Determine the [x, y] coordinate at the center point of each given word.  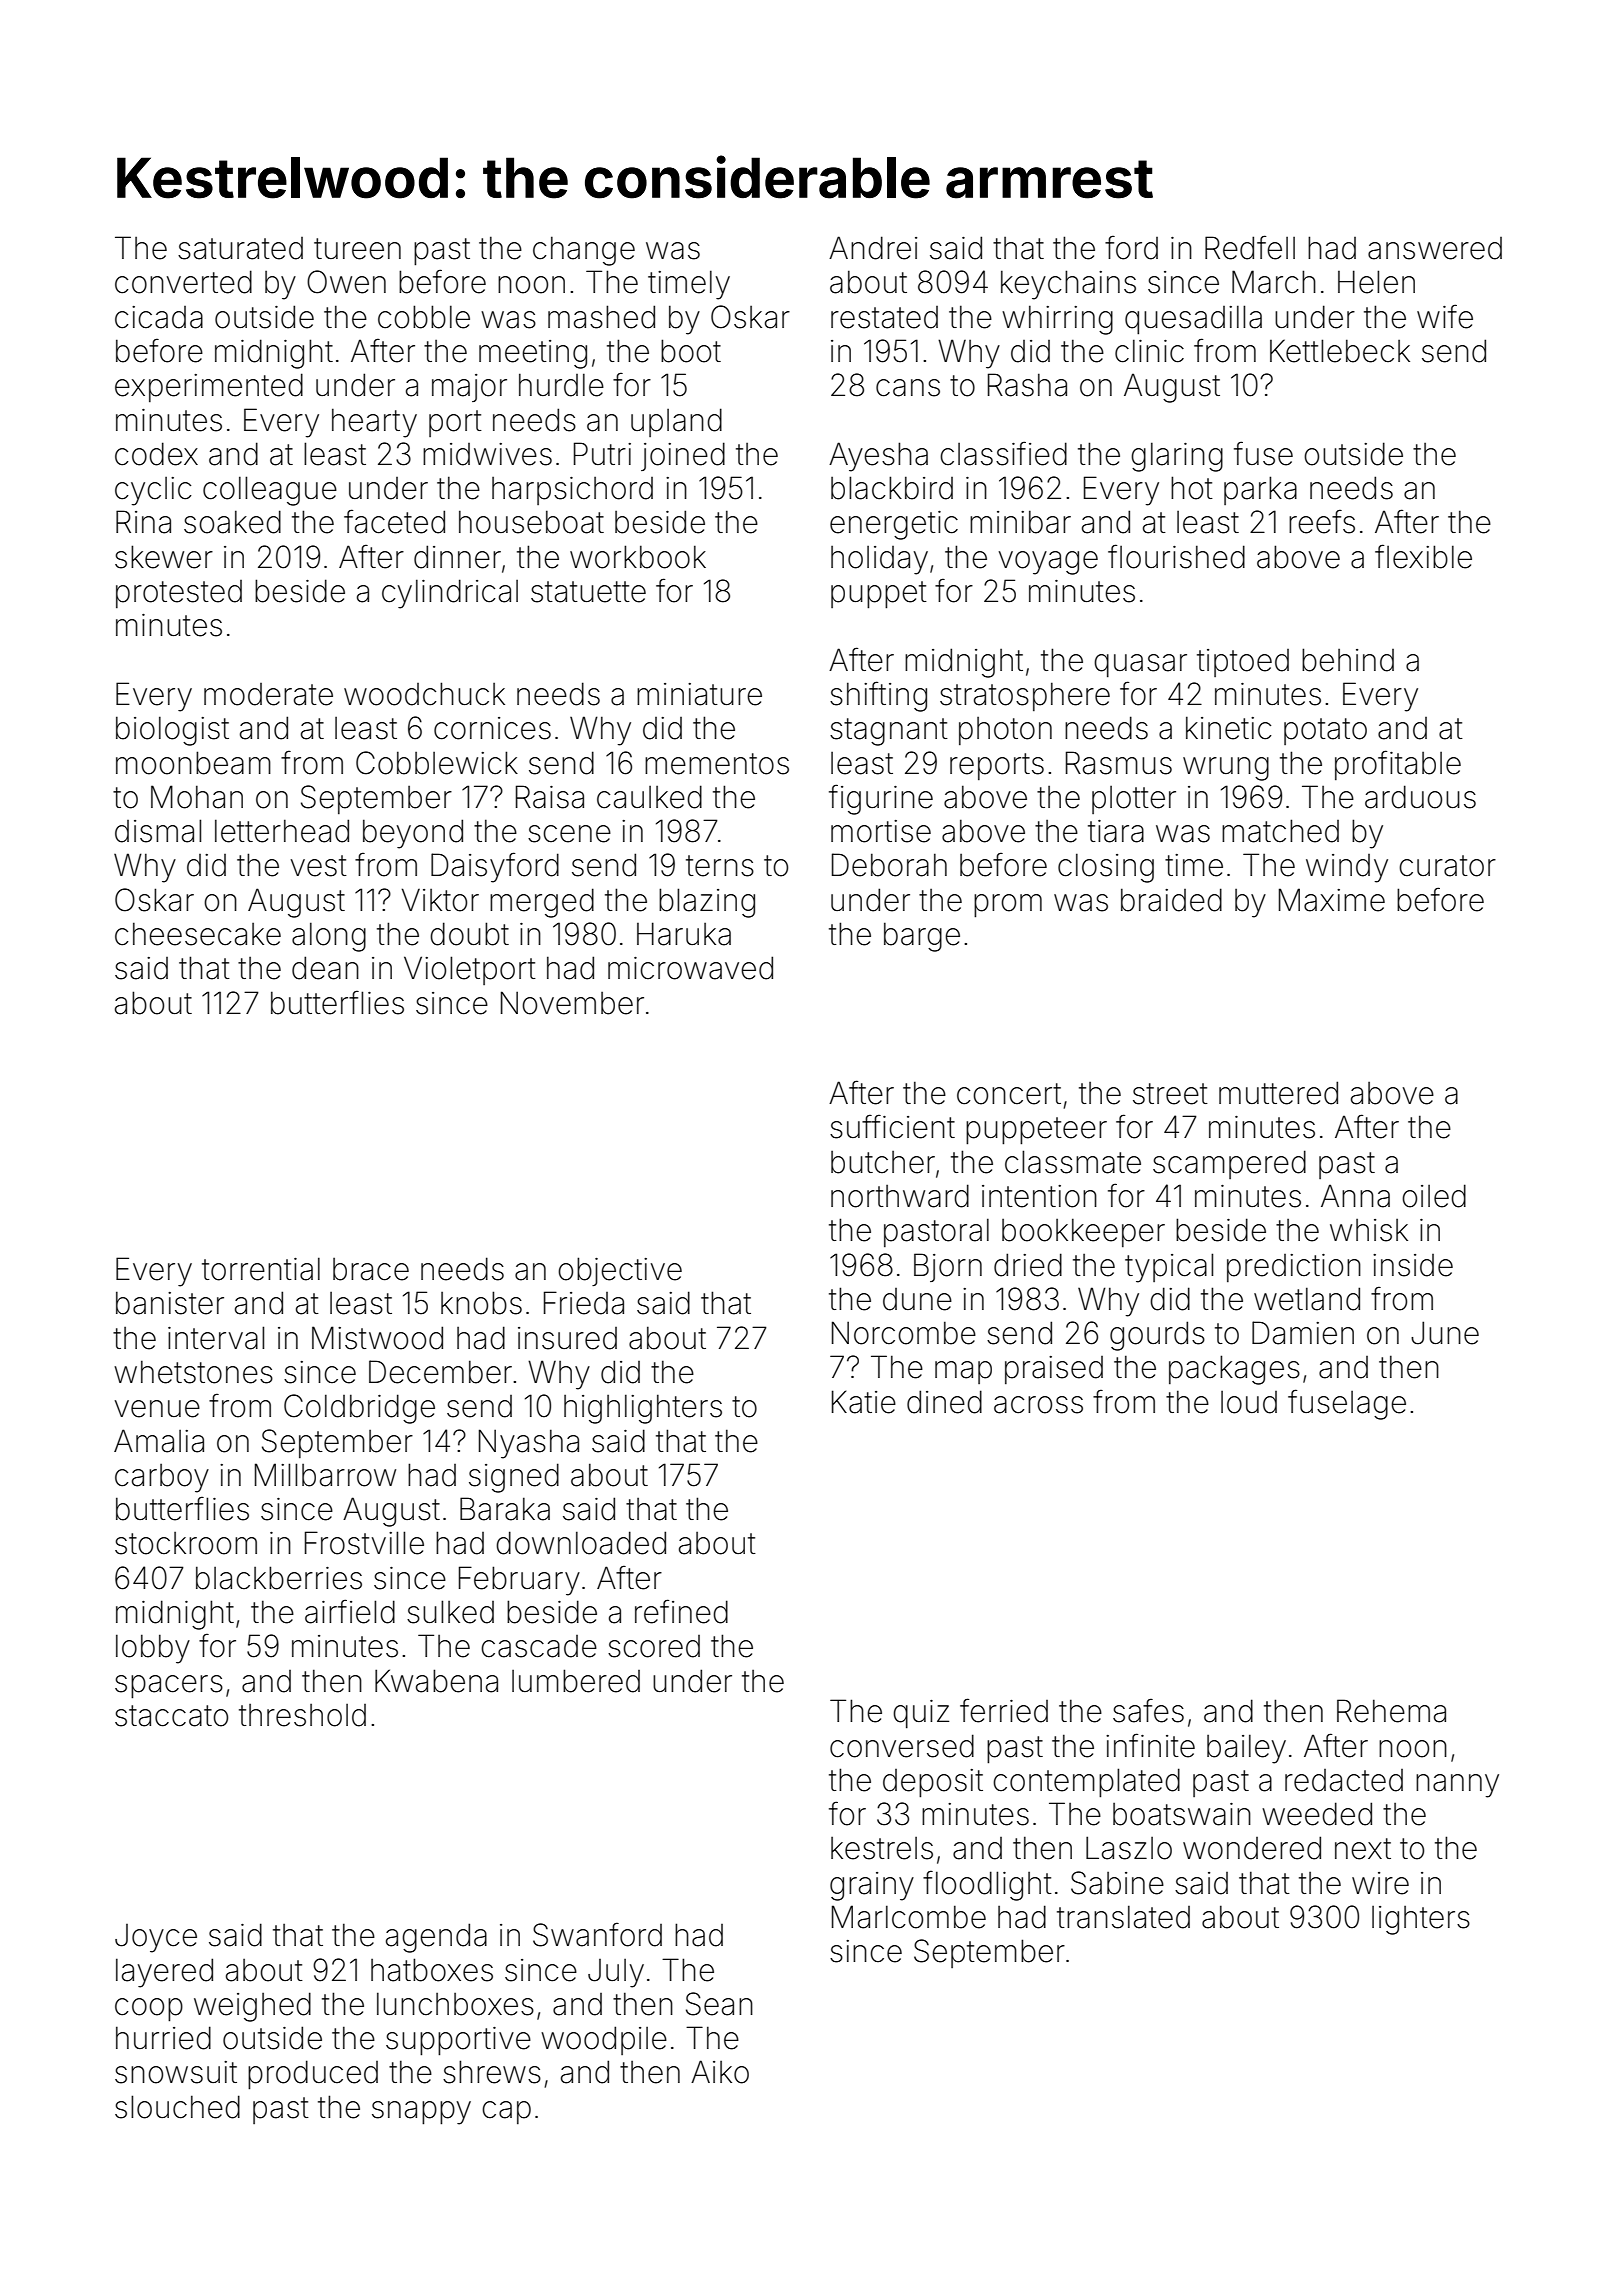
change [584, 251]
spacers [169, 1686]
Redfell [1250, 247]
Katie [864, 1402]
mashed [601, 317]
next [1363, 1849]
